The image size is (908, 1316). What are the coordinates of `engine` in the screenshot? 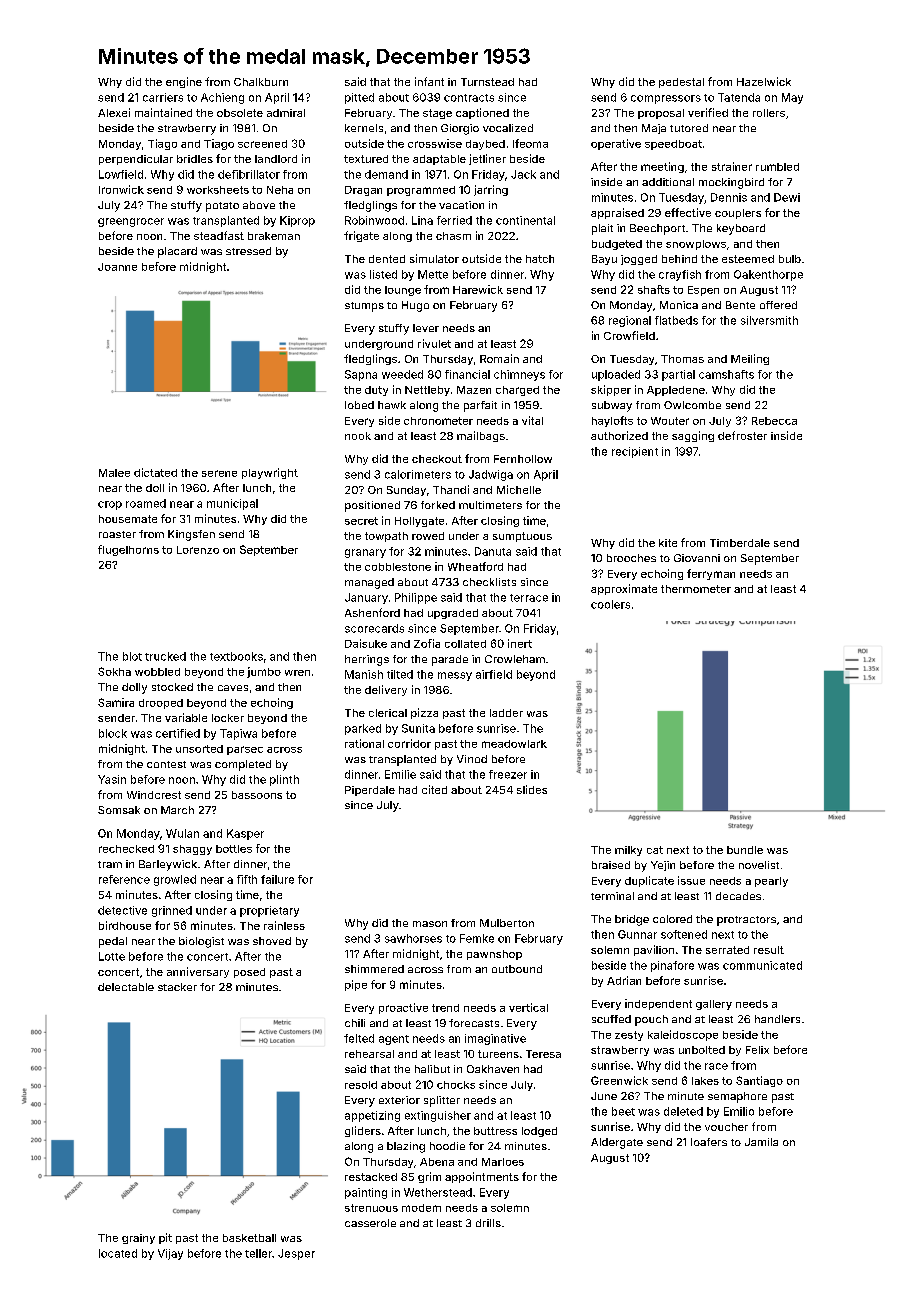 It's located at (184, 82).
